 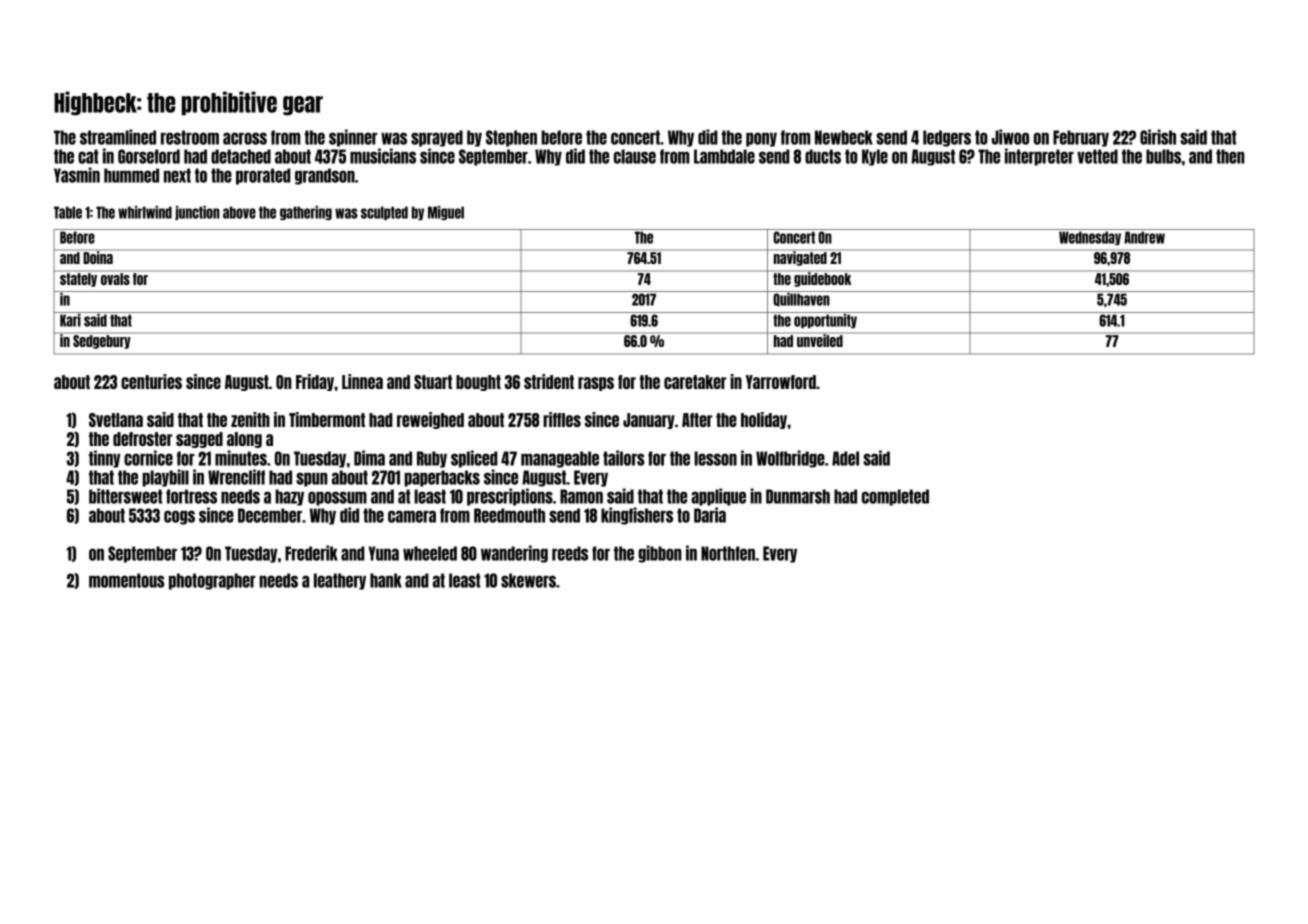 I want to click on across, so click(x=245, y=138).
